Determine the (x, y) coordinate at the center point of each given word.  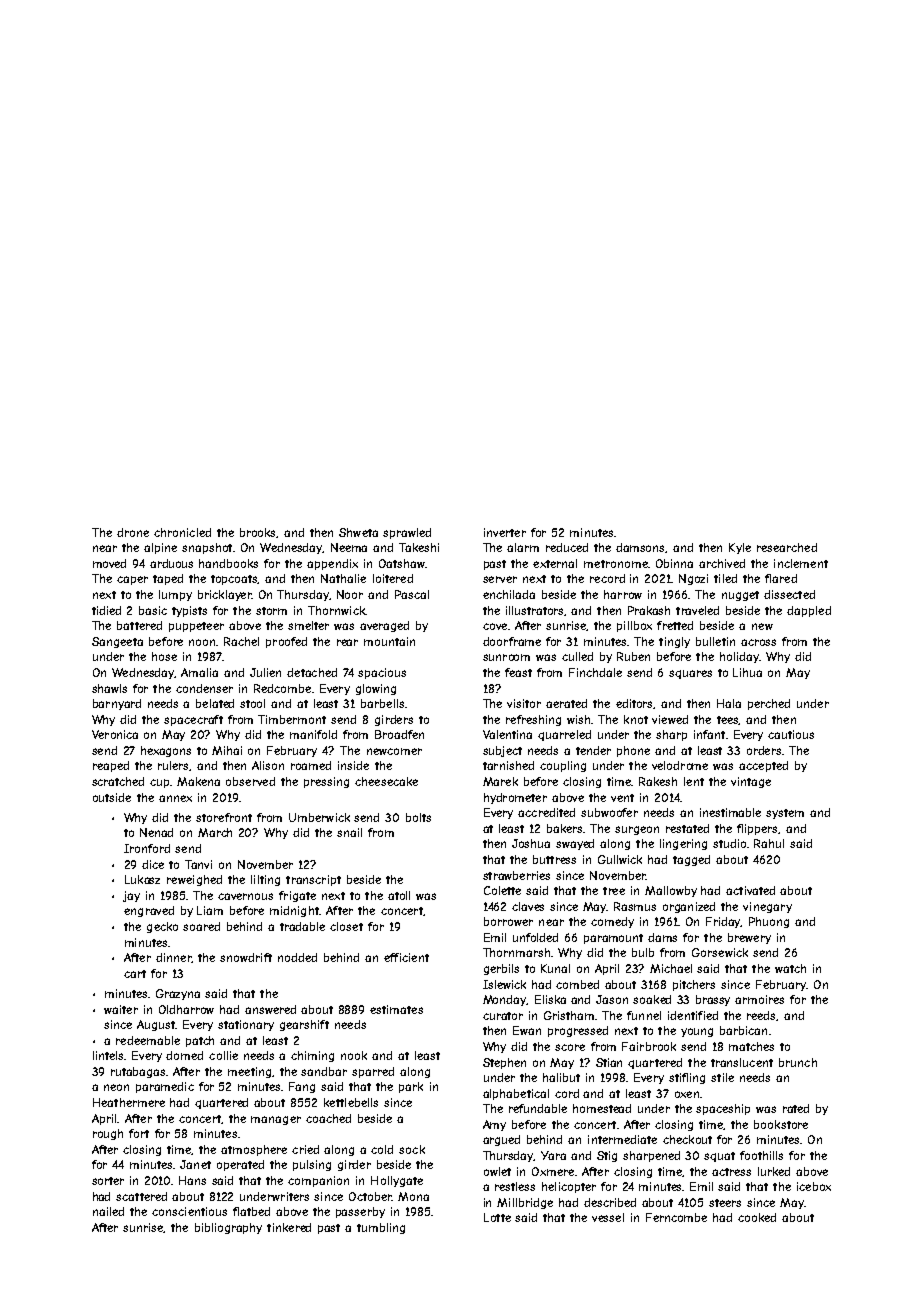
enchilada (509, 594)
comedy (612, 922)
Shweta (358, 532)
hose (164, 656)
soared (201, 926)
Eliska (550, 999)
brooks (258, 533)
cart (135, 974)
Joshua (531, 843)
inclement (801, 563)
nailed (108, 1211)
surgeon (637, 830)
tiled (725, 578)
